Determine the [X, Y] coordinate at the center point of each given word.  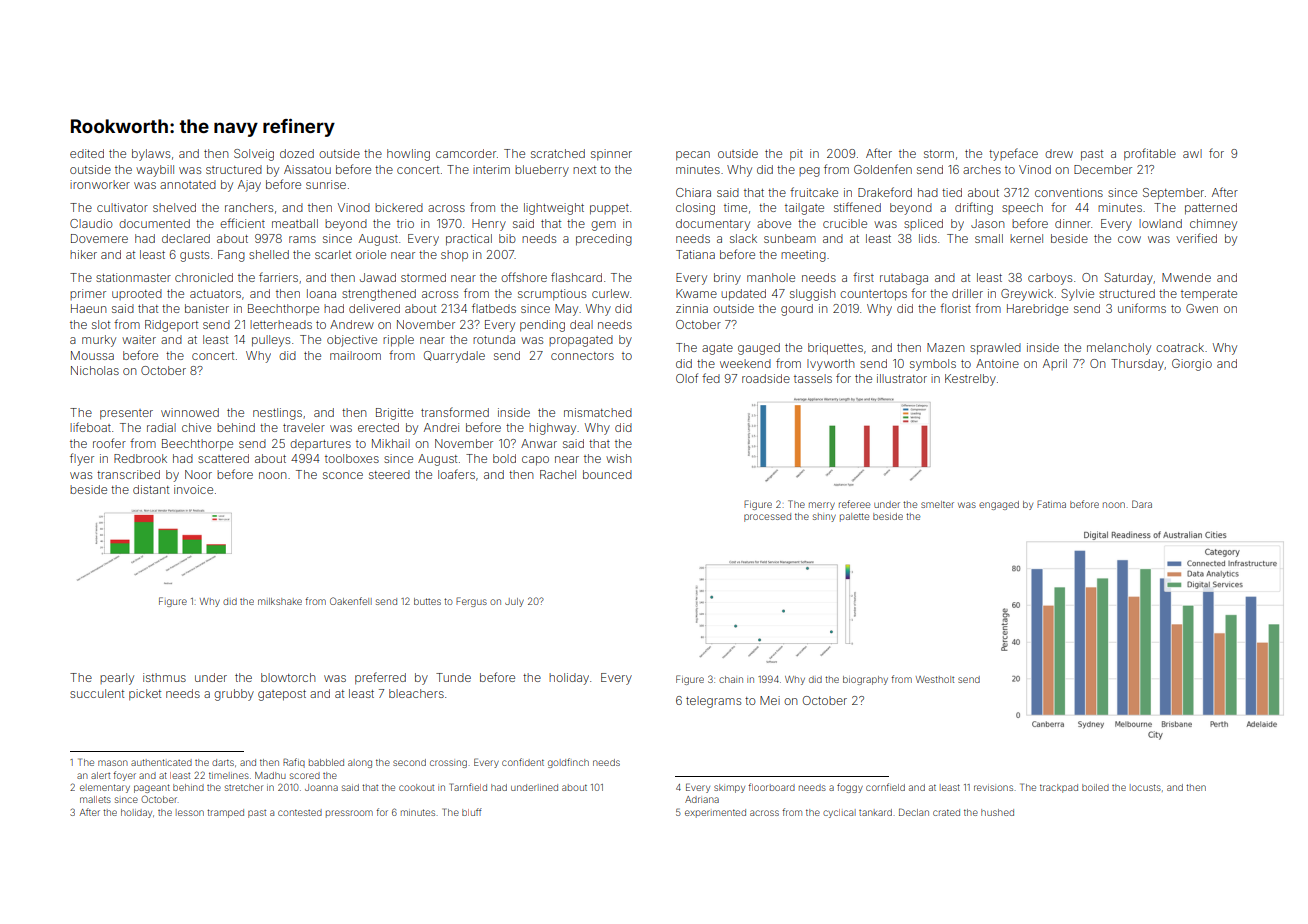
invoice [193, 489]
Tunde [453, 677]
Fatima [1051, 504]
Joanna [321, 787]
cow [1129, 239]
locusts [1145, 787]
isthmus [164, 677]
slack [743, 238]
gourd [797, 310]
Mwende [1186, 277]
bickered [399, 207]
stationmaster [133, 277]
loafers [456, 474]
